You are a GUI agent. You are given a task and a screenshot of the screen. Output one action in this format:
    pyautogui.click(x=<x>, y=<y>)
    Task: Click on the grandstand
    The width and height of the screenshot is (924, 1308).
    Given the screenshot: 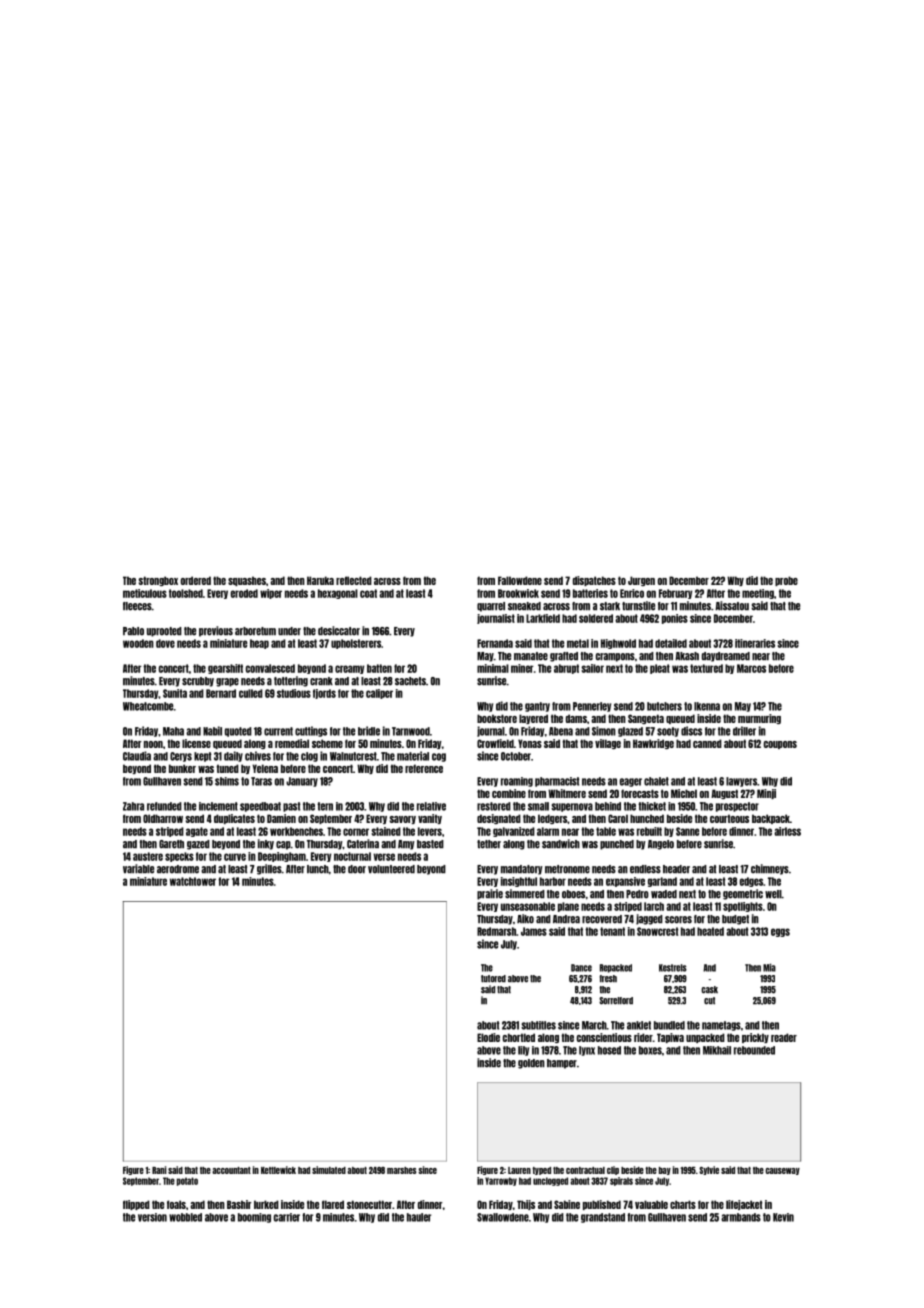 What is the action you would take?
    pyautogui.click(x=603, y=1218)
